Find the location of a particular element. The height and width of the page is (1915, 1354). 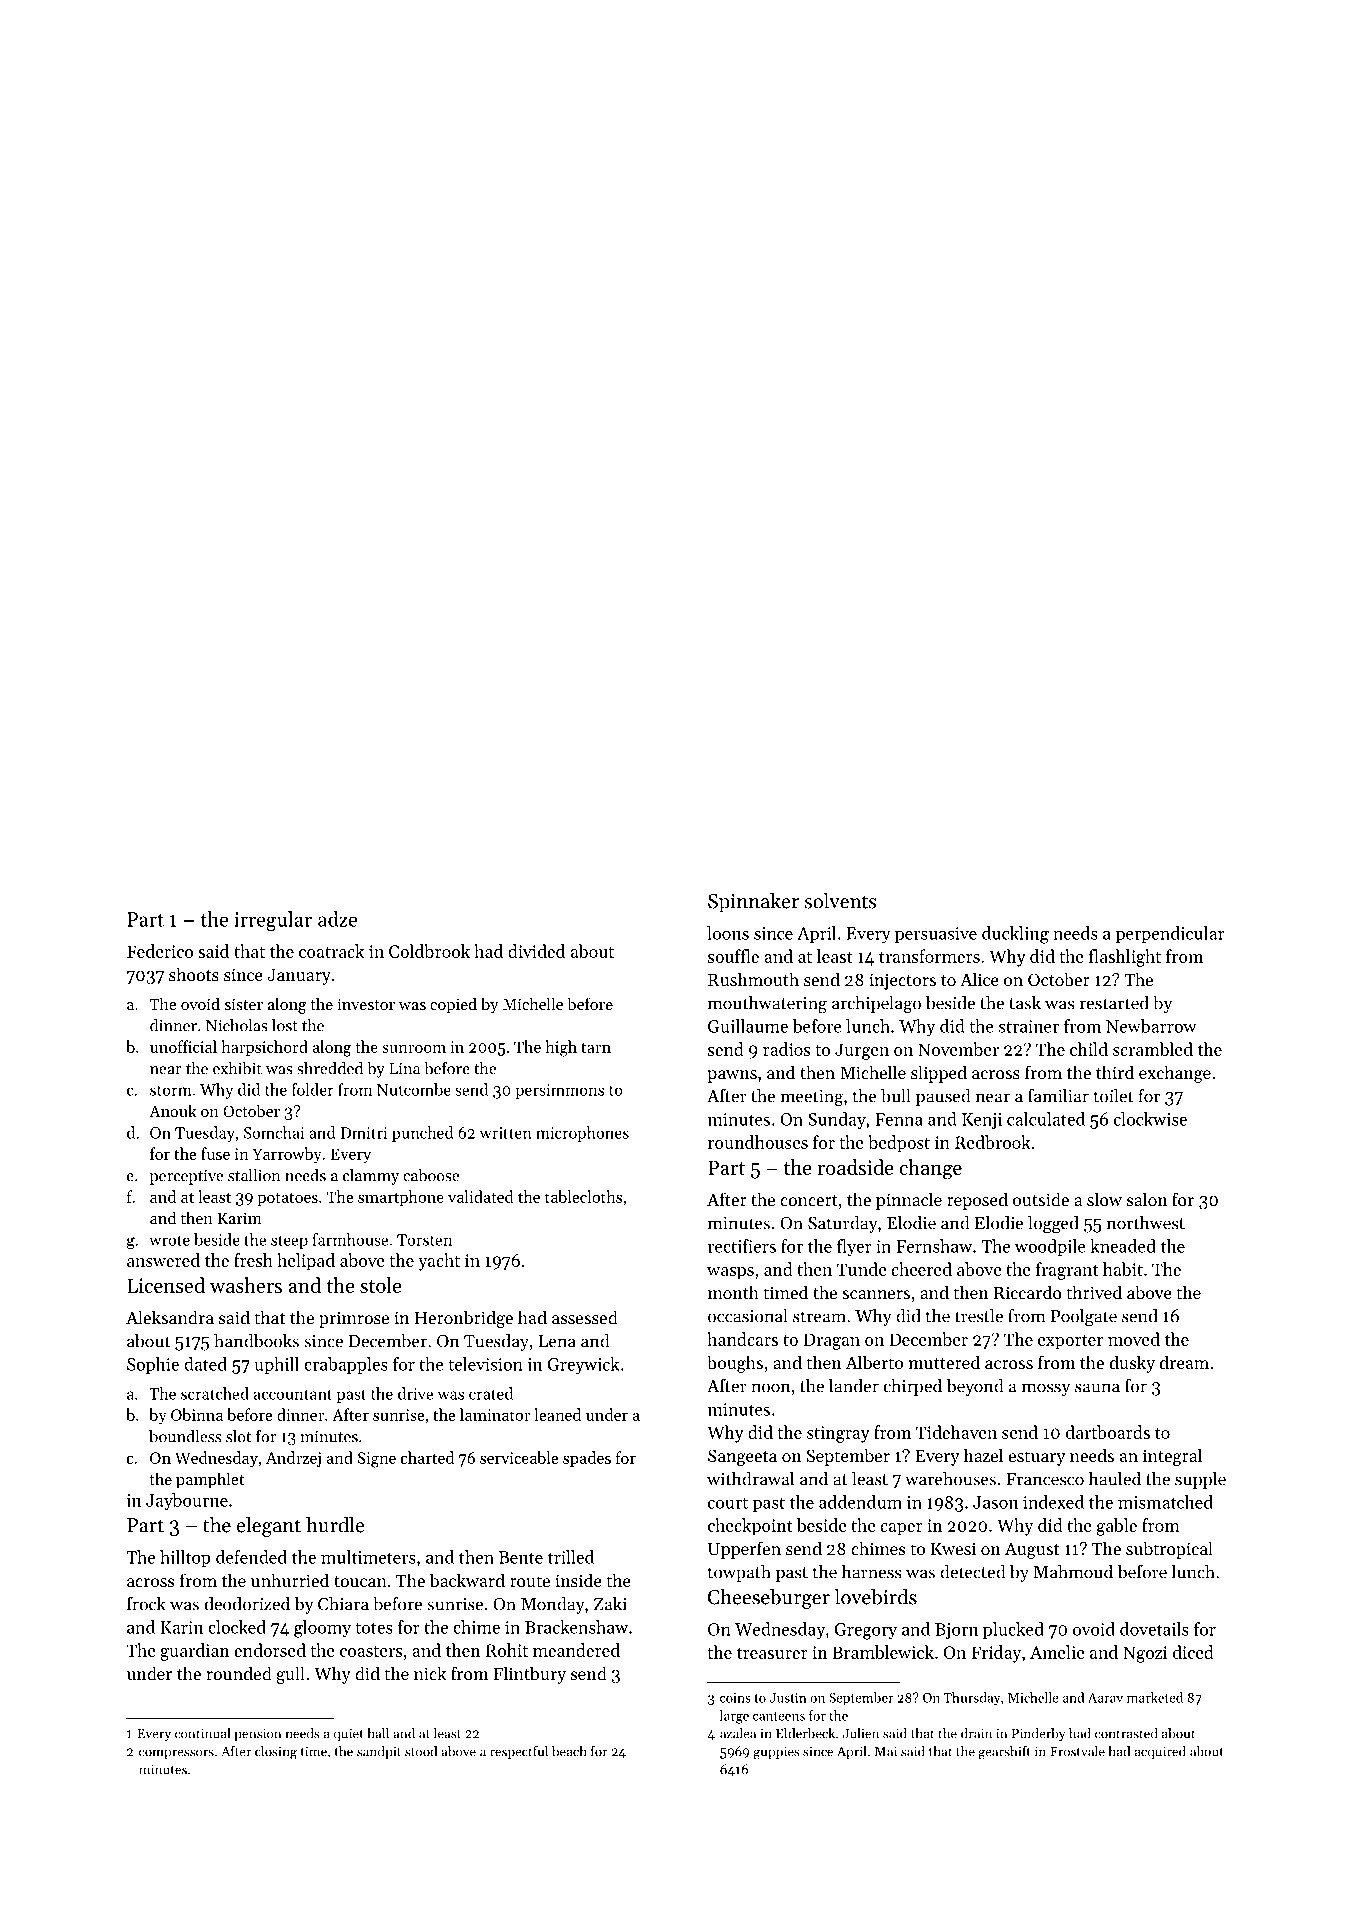

solvents is located at coordinates (840, 901).
